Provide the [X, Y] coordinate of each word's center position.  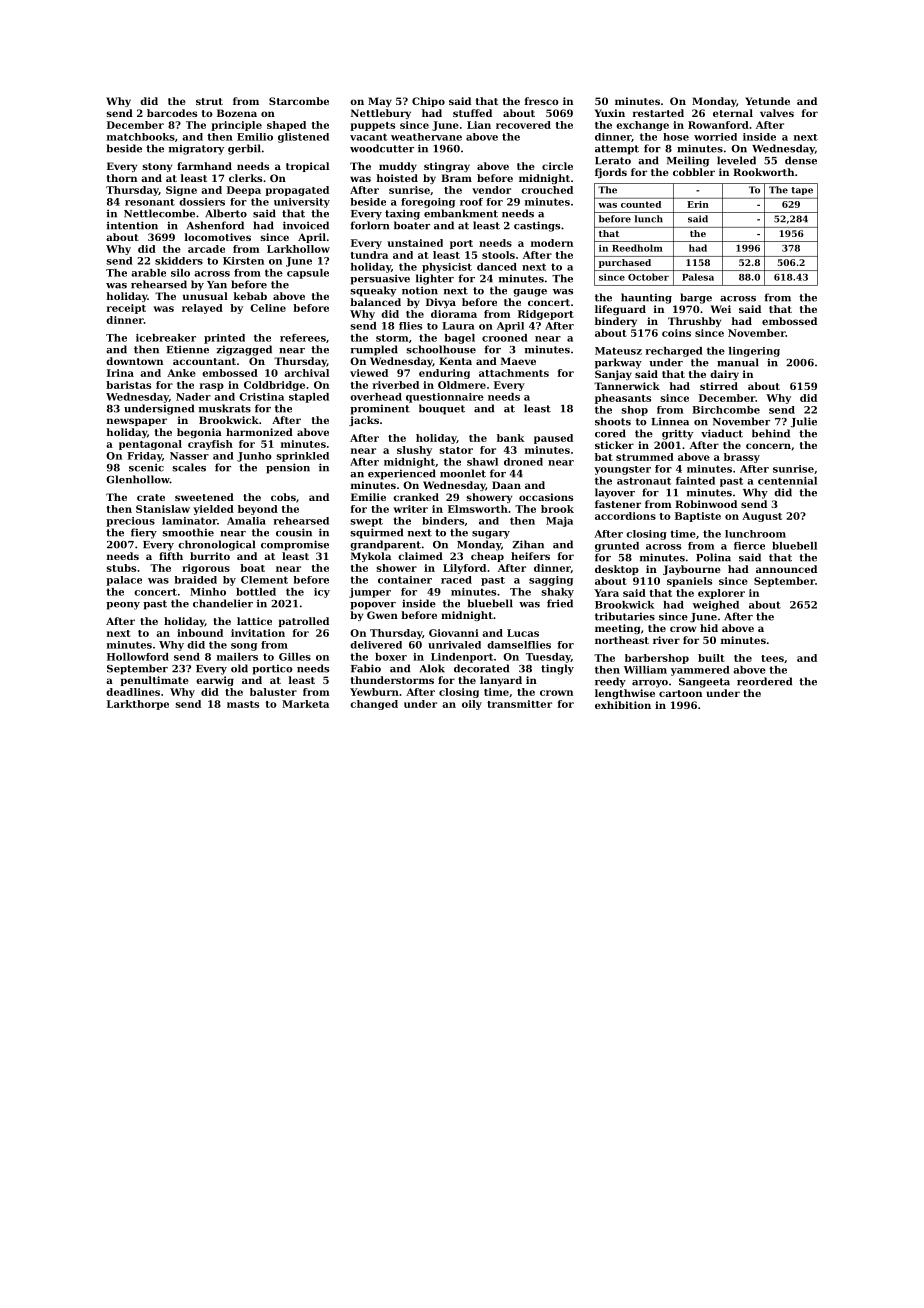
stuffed [472, 113]
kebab [250, 296]
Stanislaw [163, 509]
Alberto [226, 213]
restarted [658, 113]
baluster [273, 692]
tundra [369, 255]
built [711, 658]
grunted [617, 547]
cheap [487, 557]
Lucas [523, 633]
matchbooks [141, 137]
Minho [208, 592]
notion [420, 290]
